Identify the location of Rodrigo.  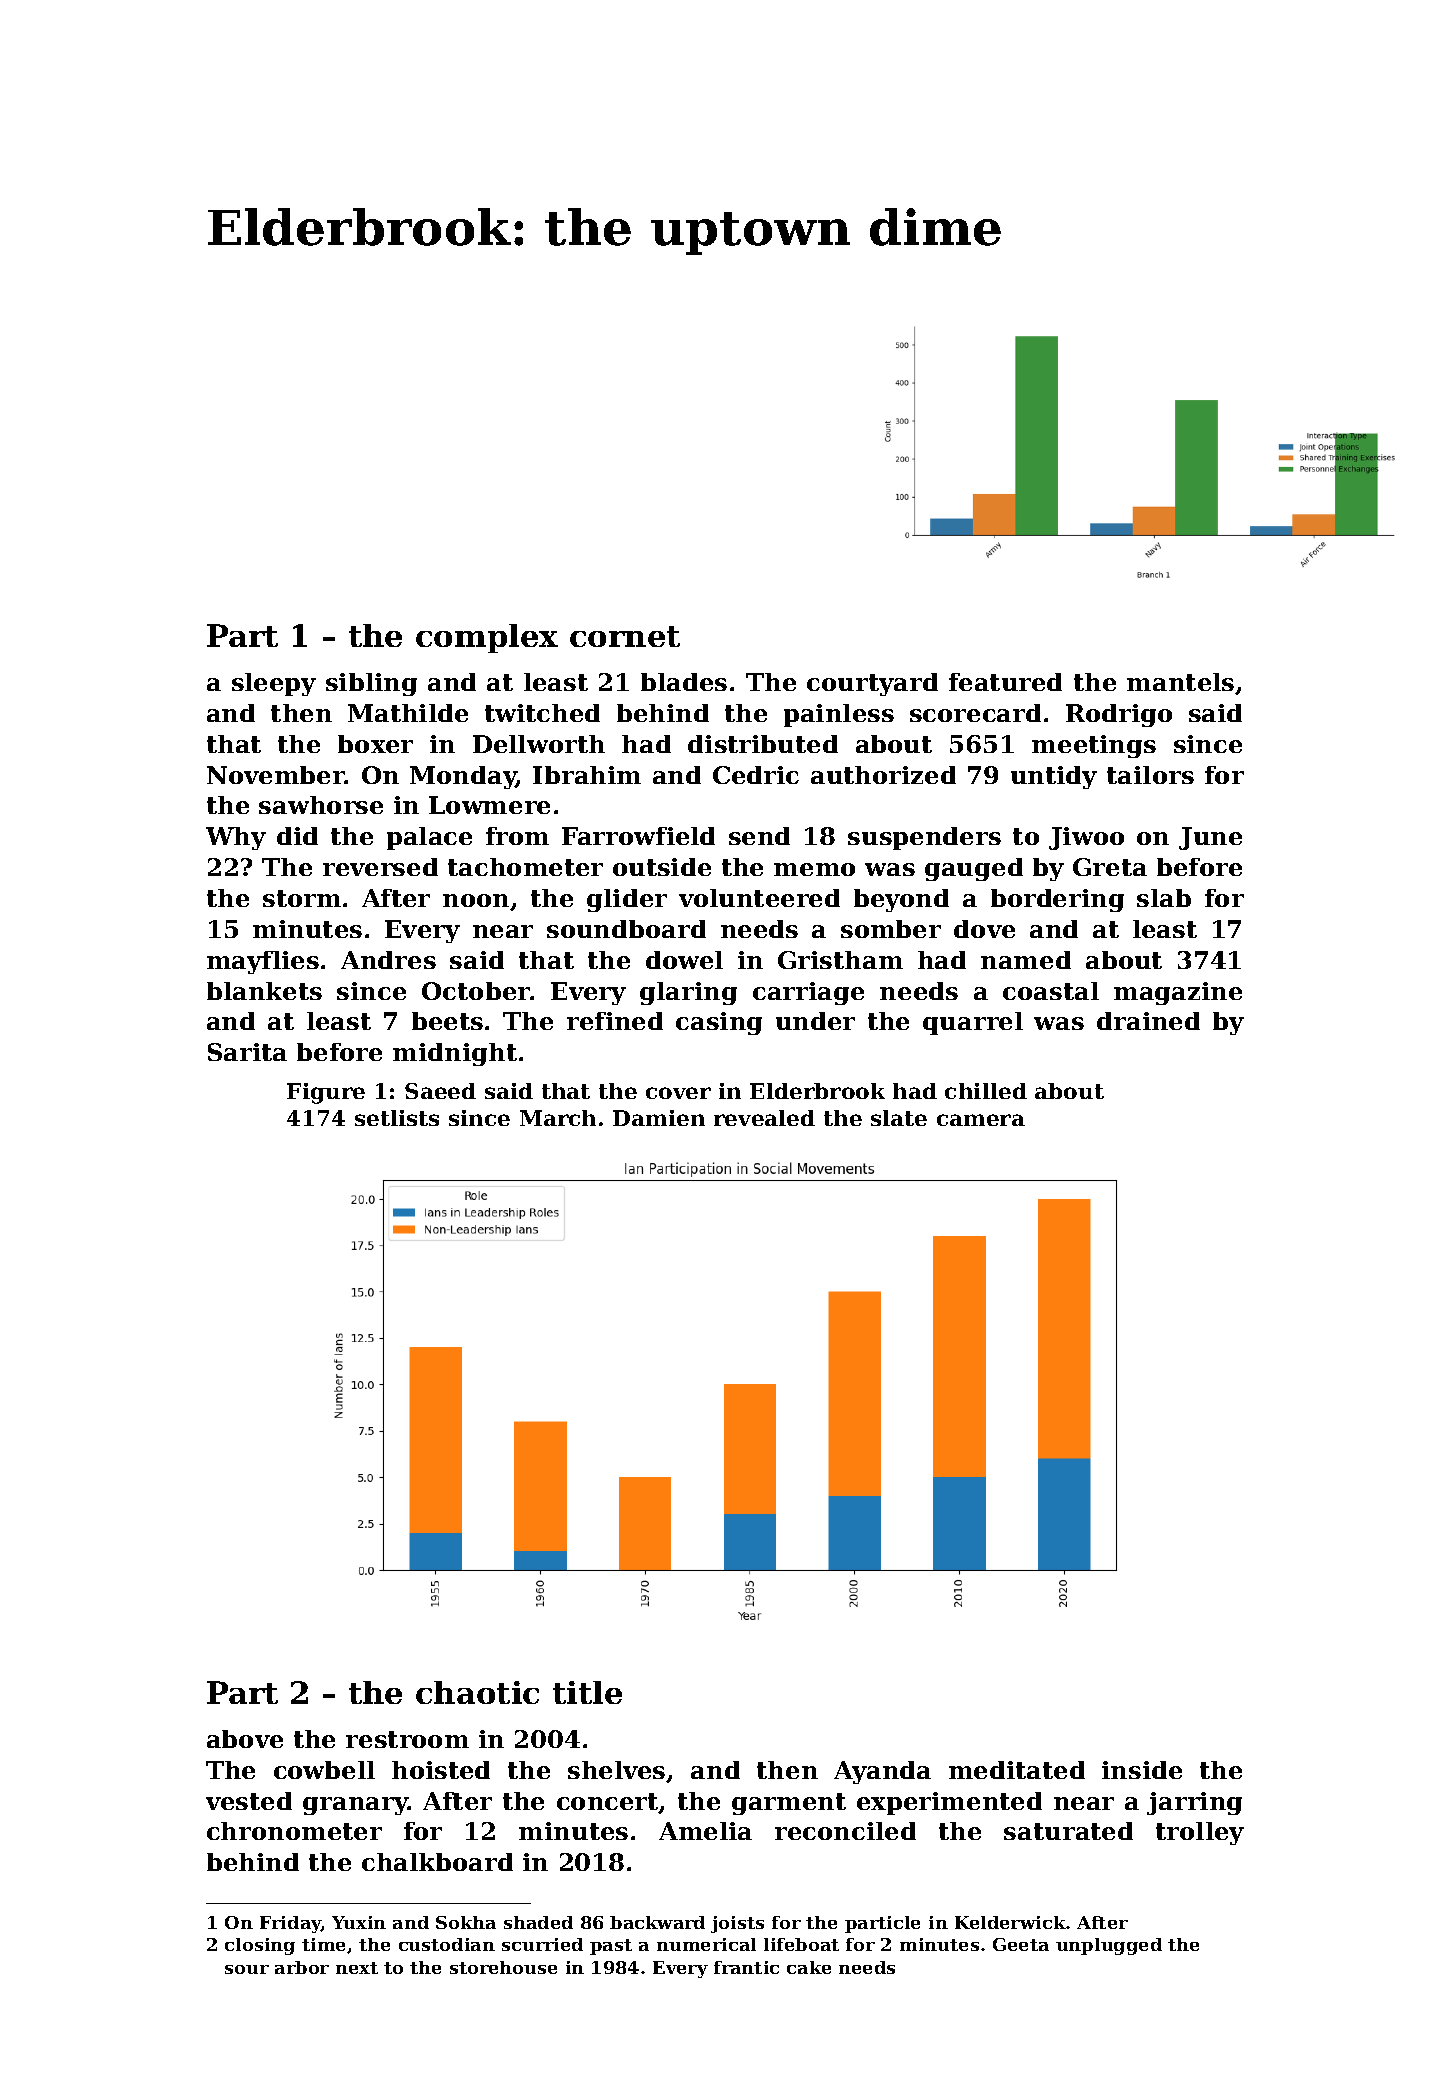
(1119, 715).
